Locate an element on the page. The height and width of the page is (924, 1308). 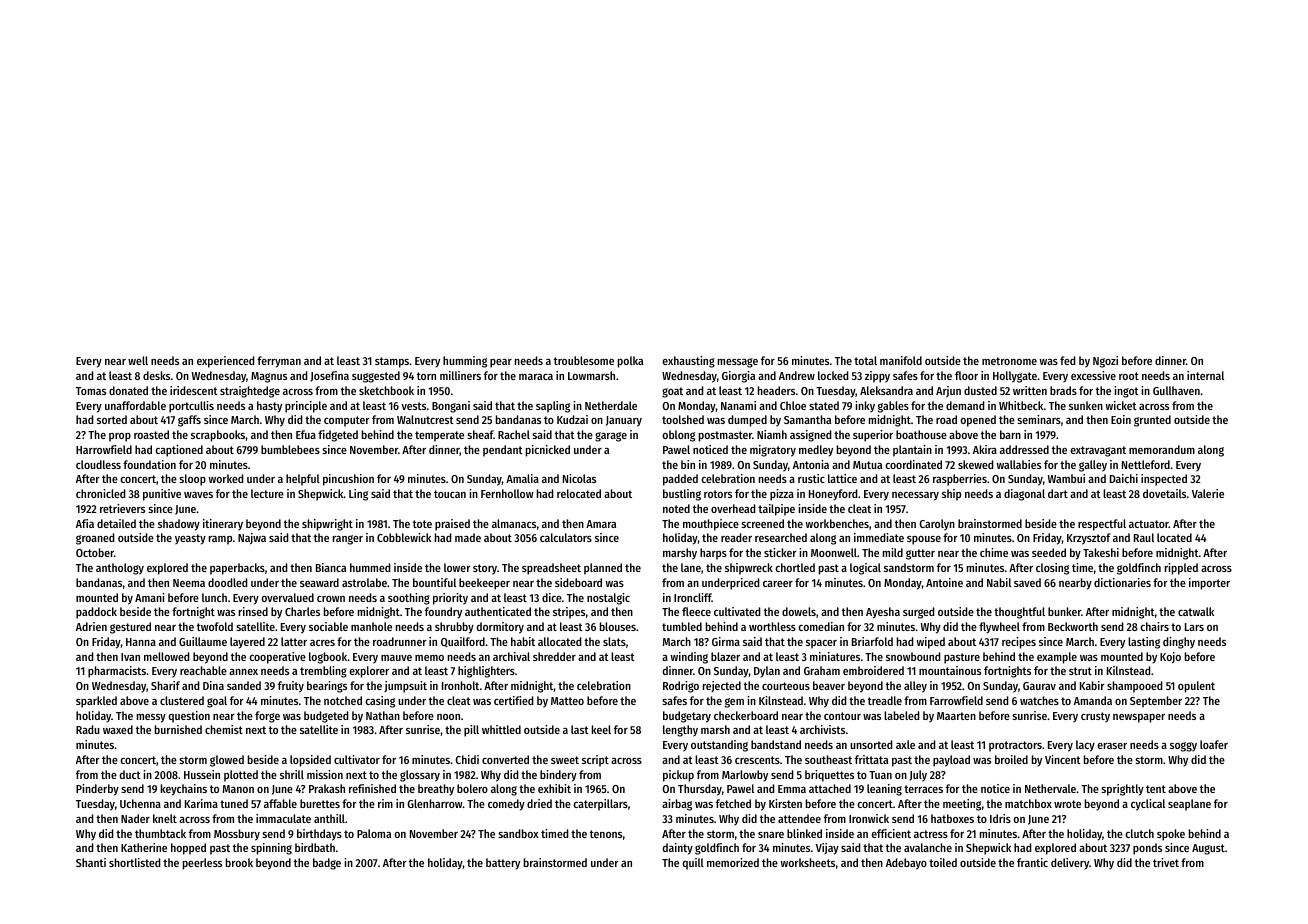
burnished is located at coordinates (178, 729).
